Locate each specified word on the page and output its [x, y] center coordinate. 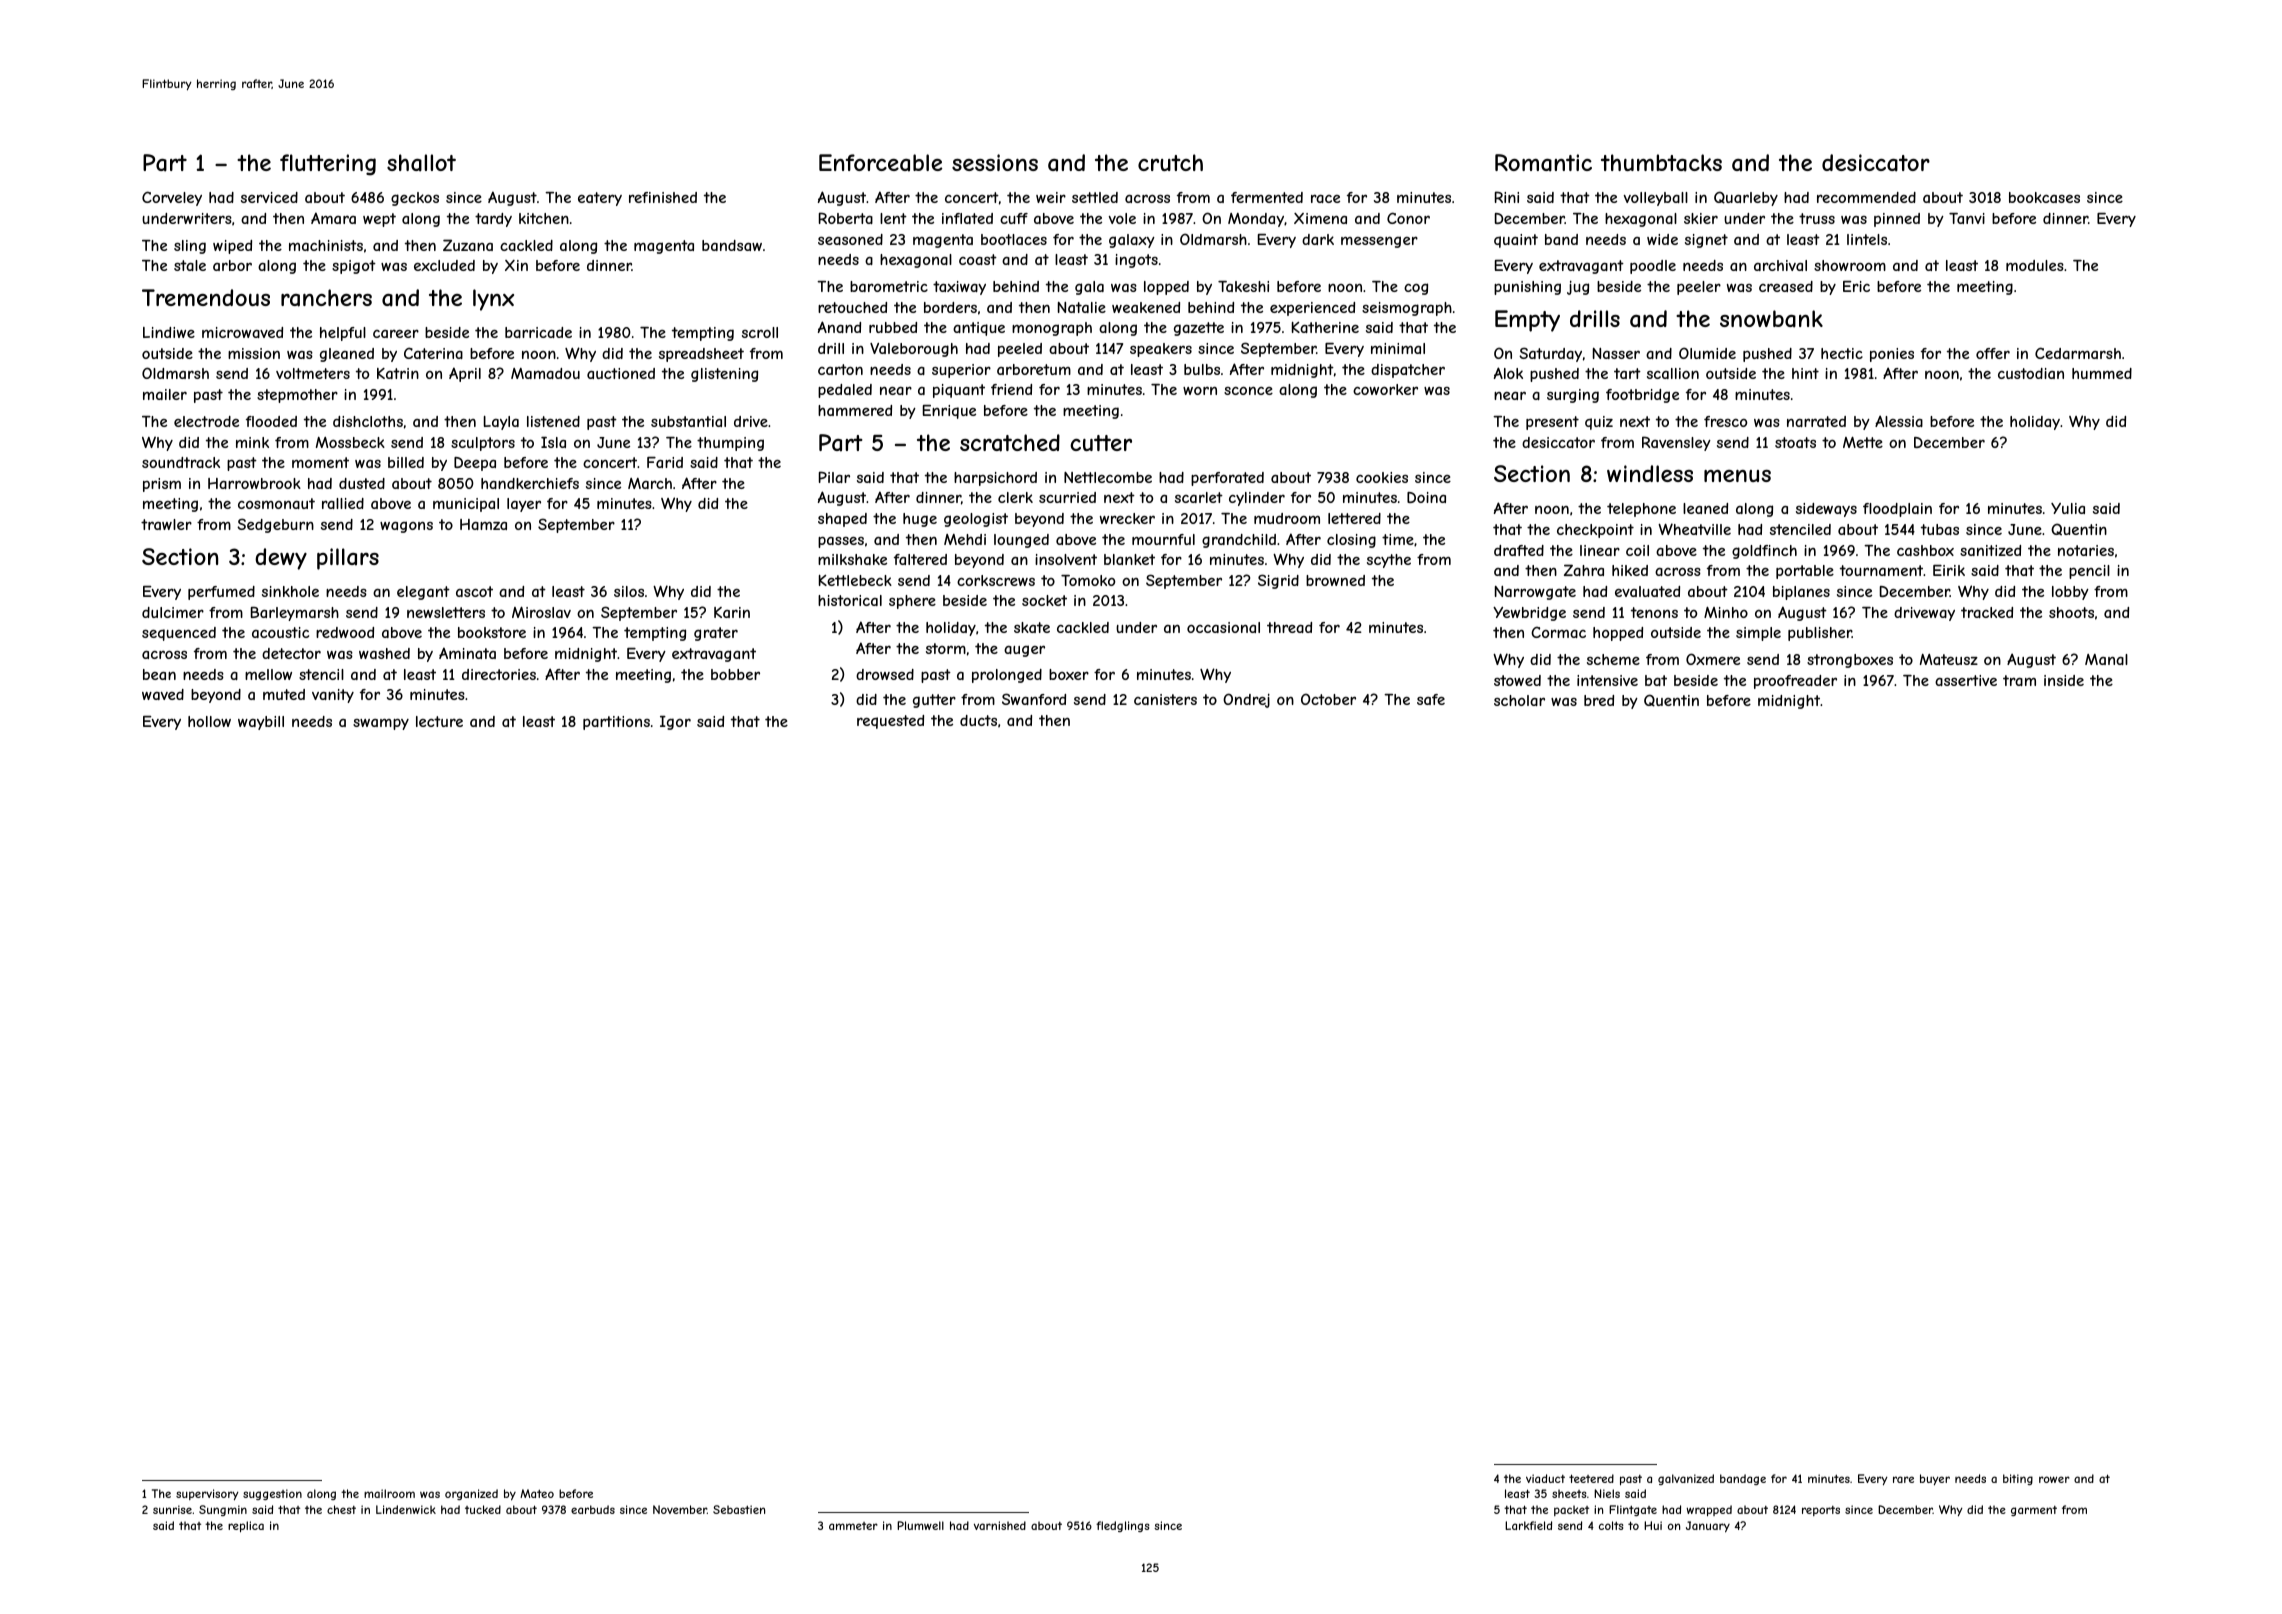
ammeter [853, 1526]
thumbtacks [1661, 163]
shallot [421, 163]
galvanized [1686, 1479]
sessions [995, 162]
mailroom [389, 1493]
